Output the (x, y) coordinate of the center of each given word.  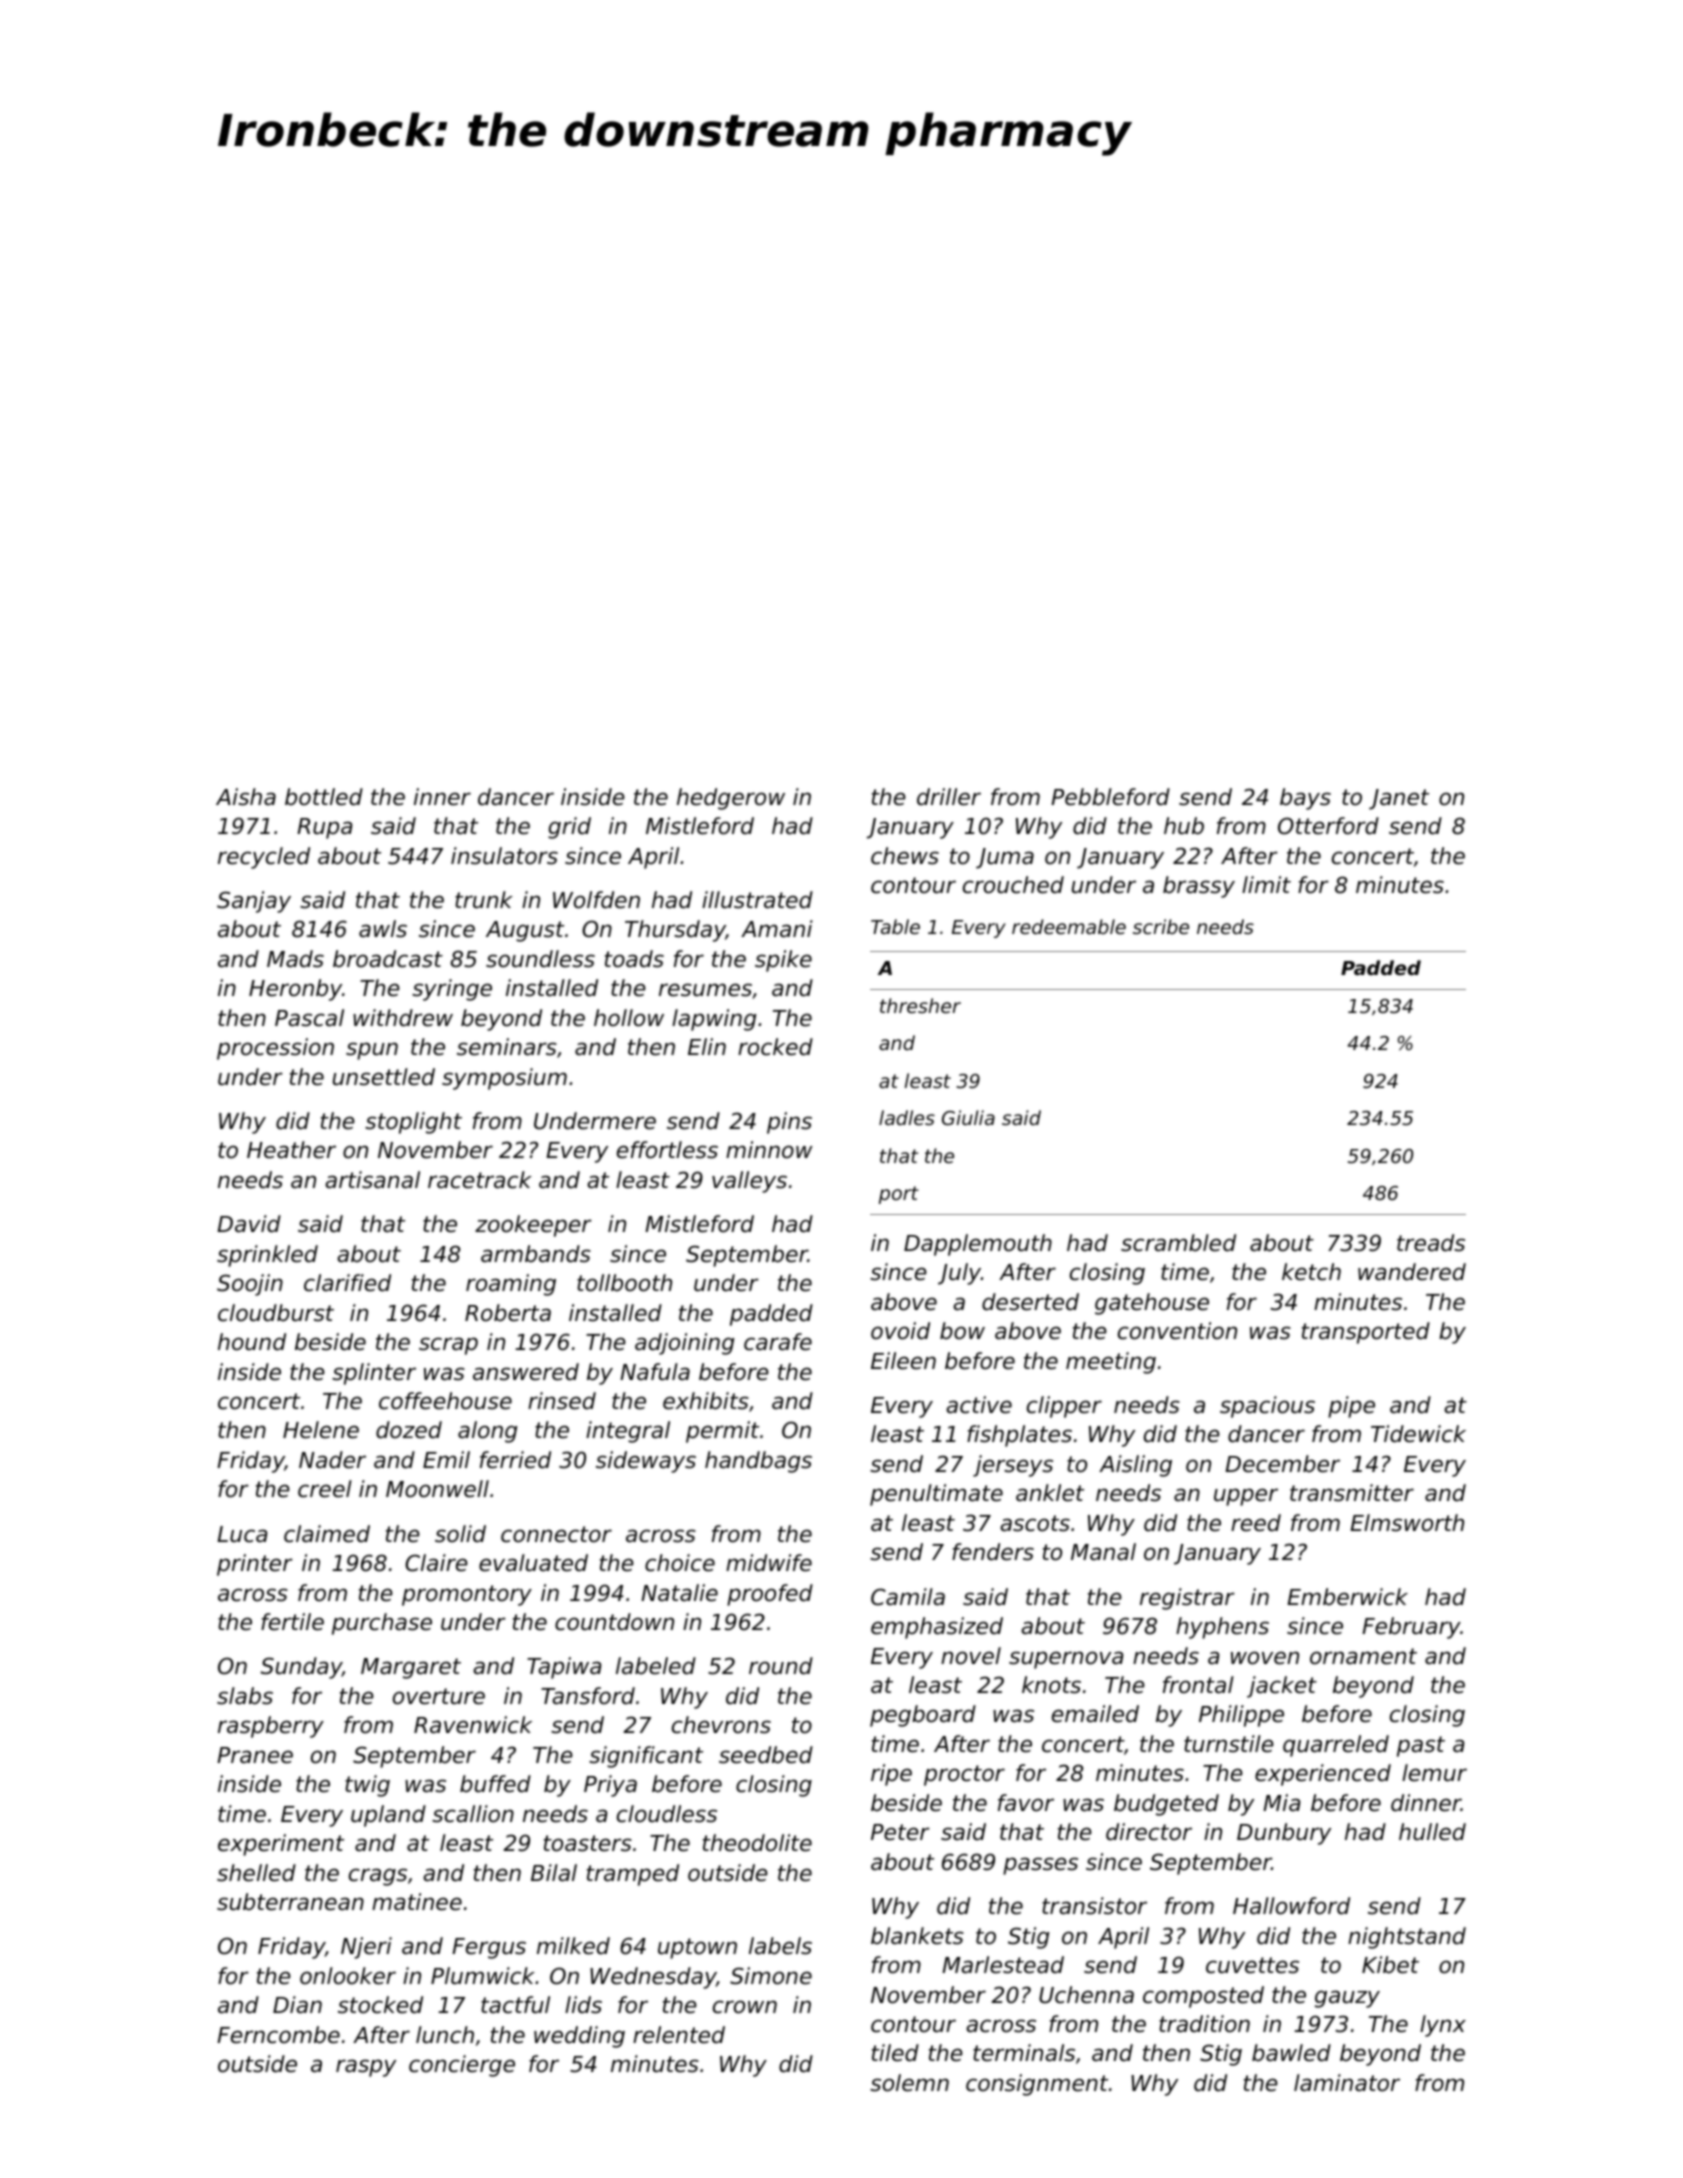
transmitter (1352, 1493)
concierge (462, 2066)
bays (1305, 799)
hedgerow (731, 799)
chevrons (721, 1725)
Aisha (246, 797)
